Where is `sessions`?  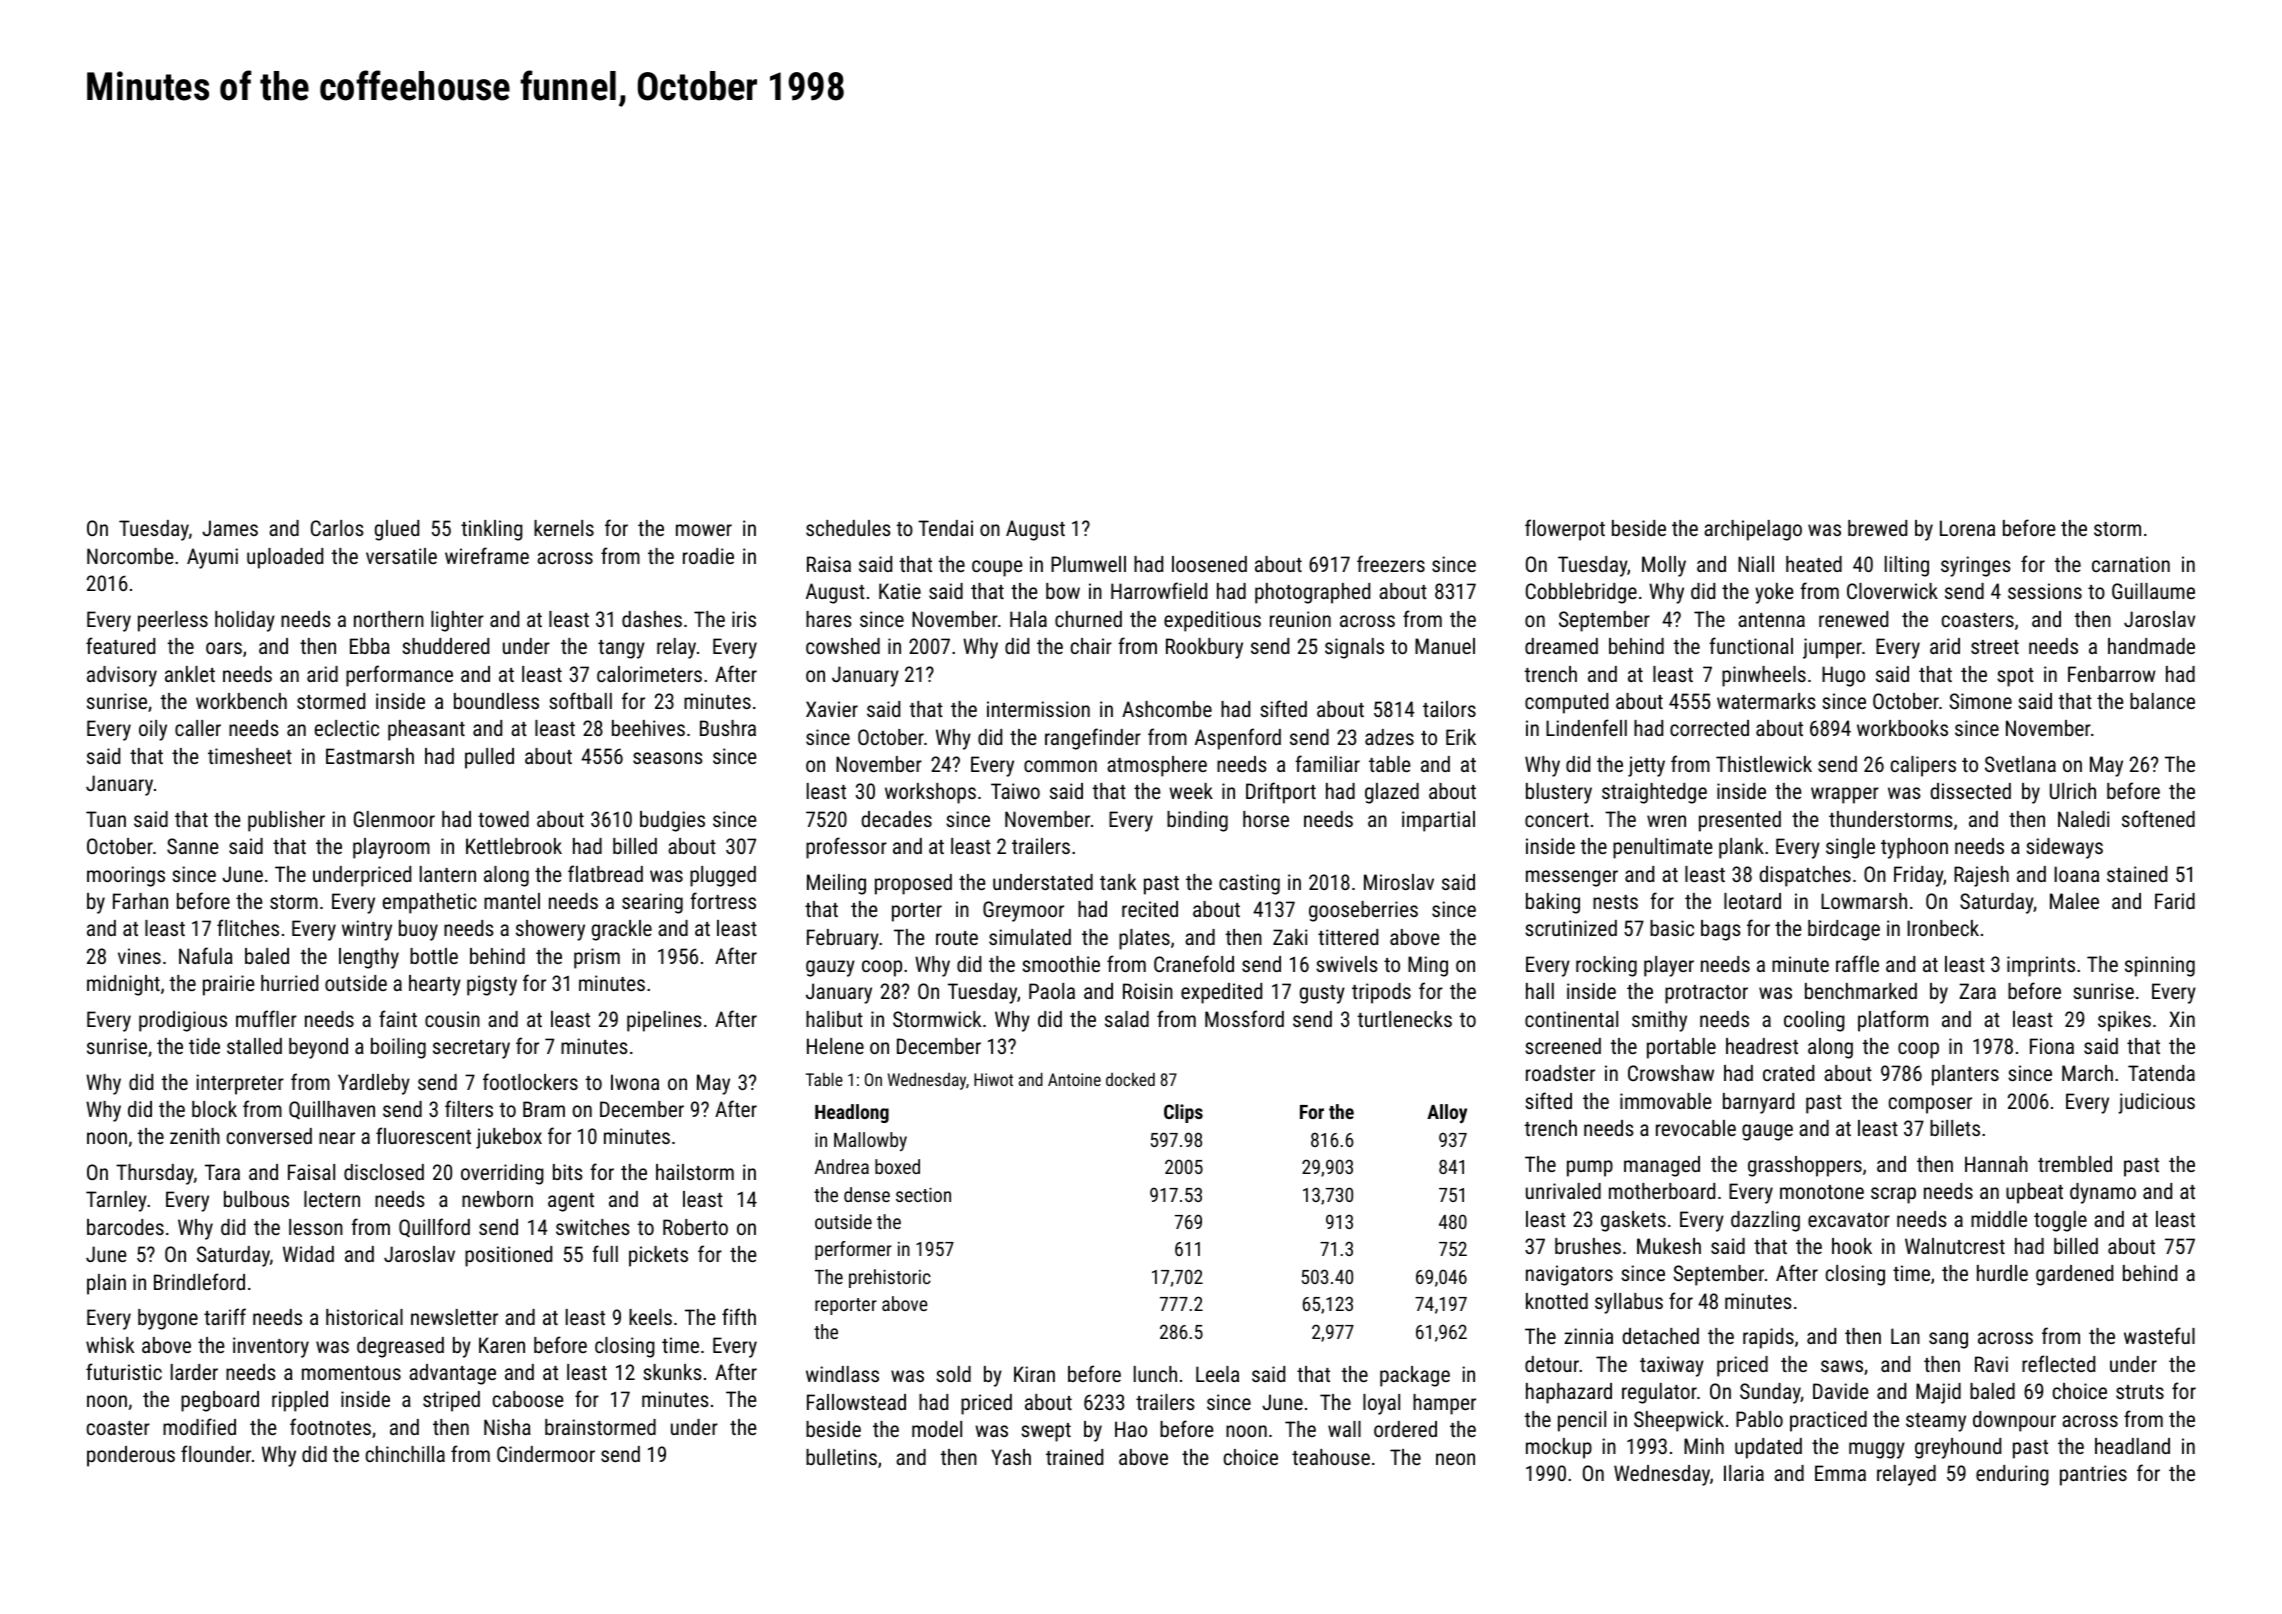 sessions is located at coordinates (2045, 591).
